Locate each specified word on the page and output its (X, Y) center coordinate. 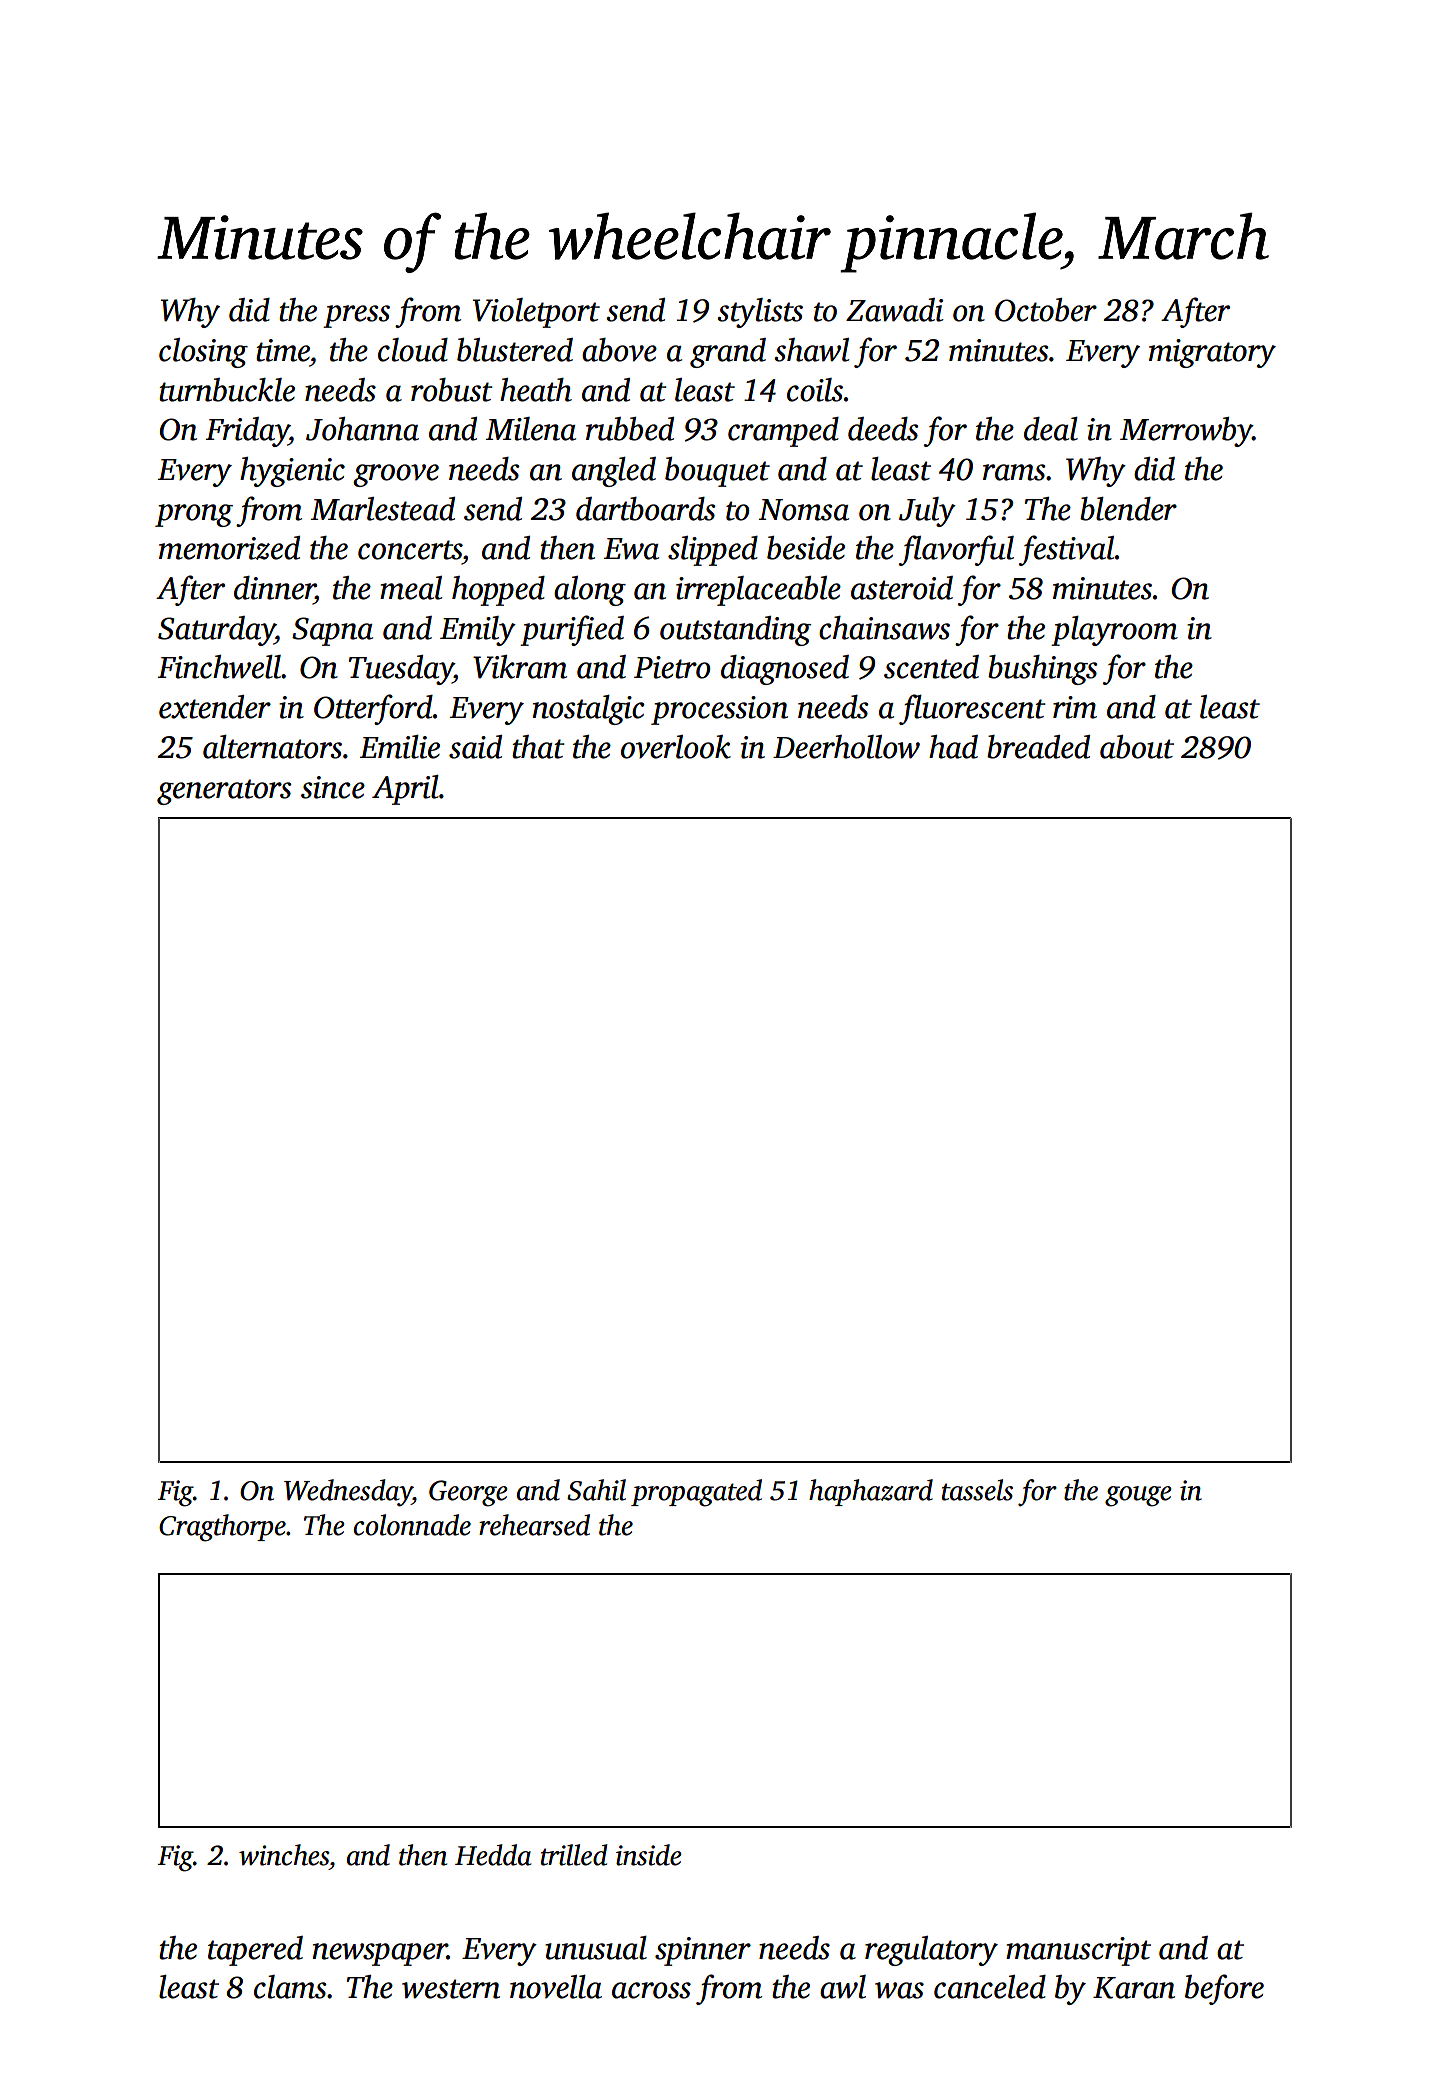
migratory (1212, 353)
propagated (696, 1493)
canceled (990, 1987)
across (651, 1990)
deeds (883, 429)
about (1137, 747)
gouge (1138, 1496)
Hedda (493, 1855)
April (405, 790)
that (538, 747)
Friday (247, 432)
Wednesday (348, 1493)
